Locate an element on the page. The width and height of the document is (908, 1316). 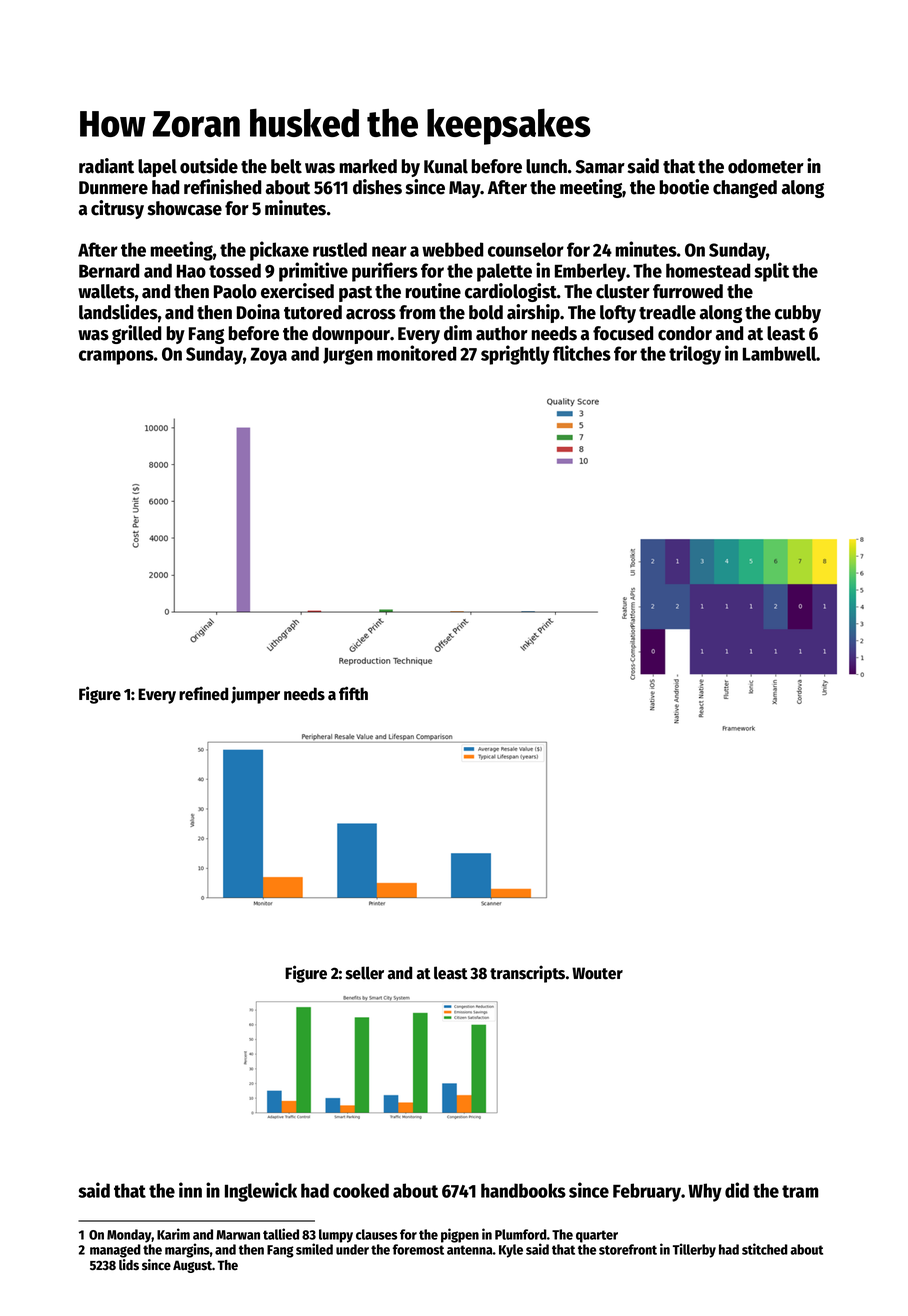
fifth is located at coordinates (353, 693).
